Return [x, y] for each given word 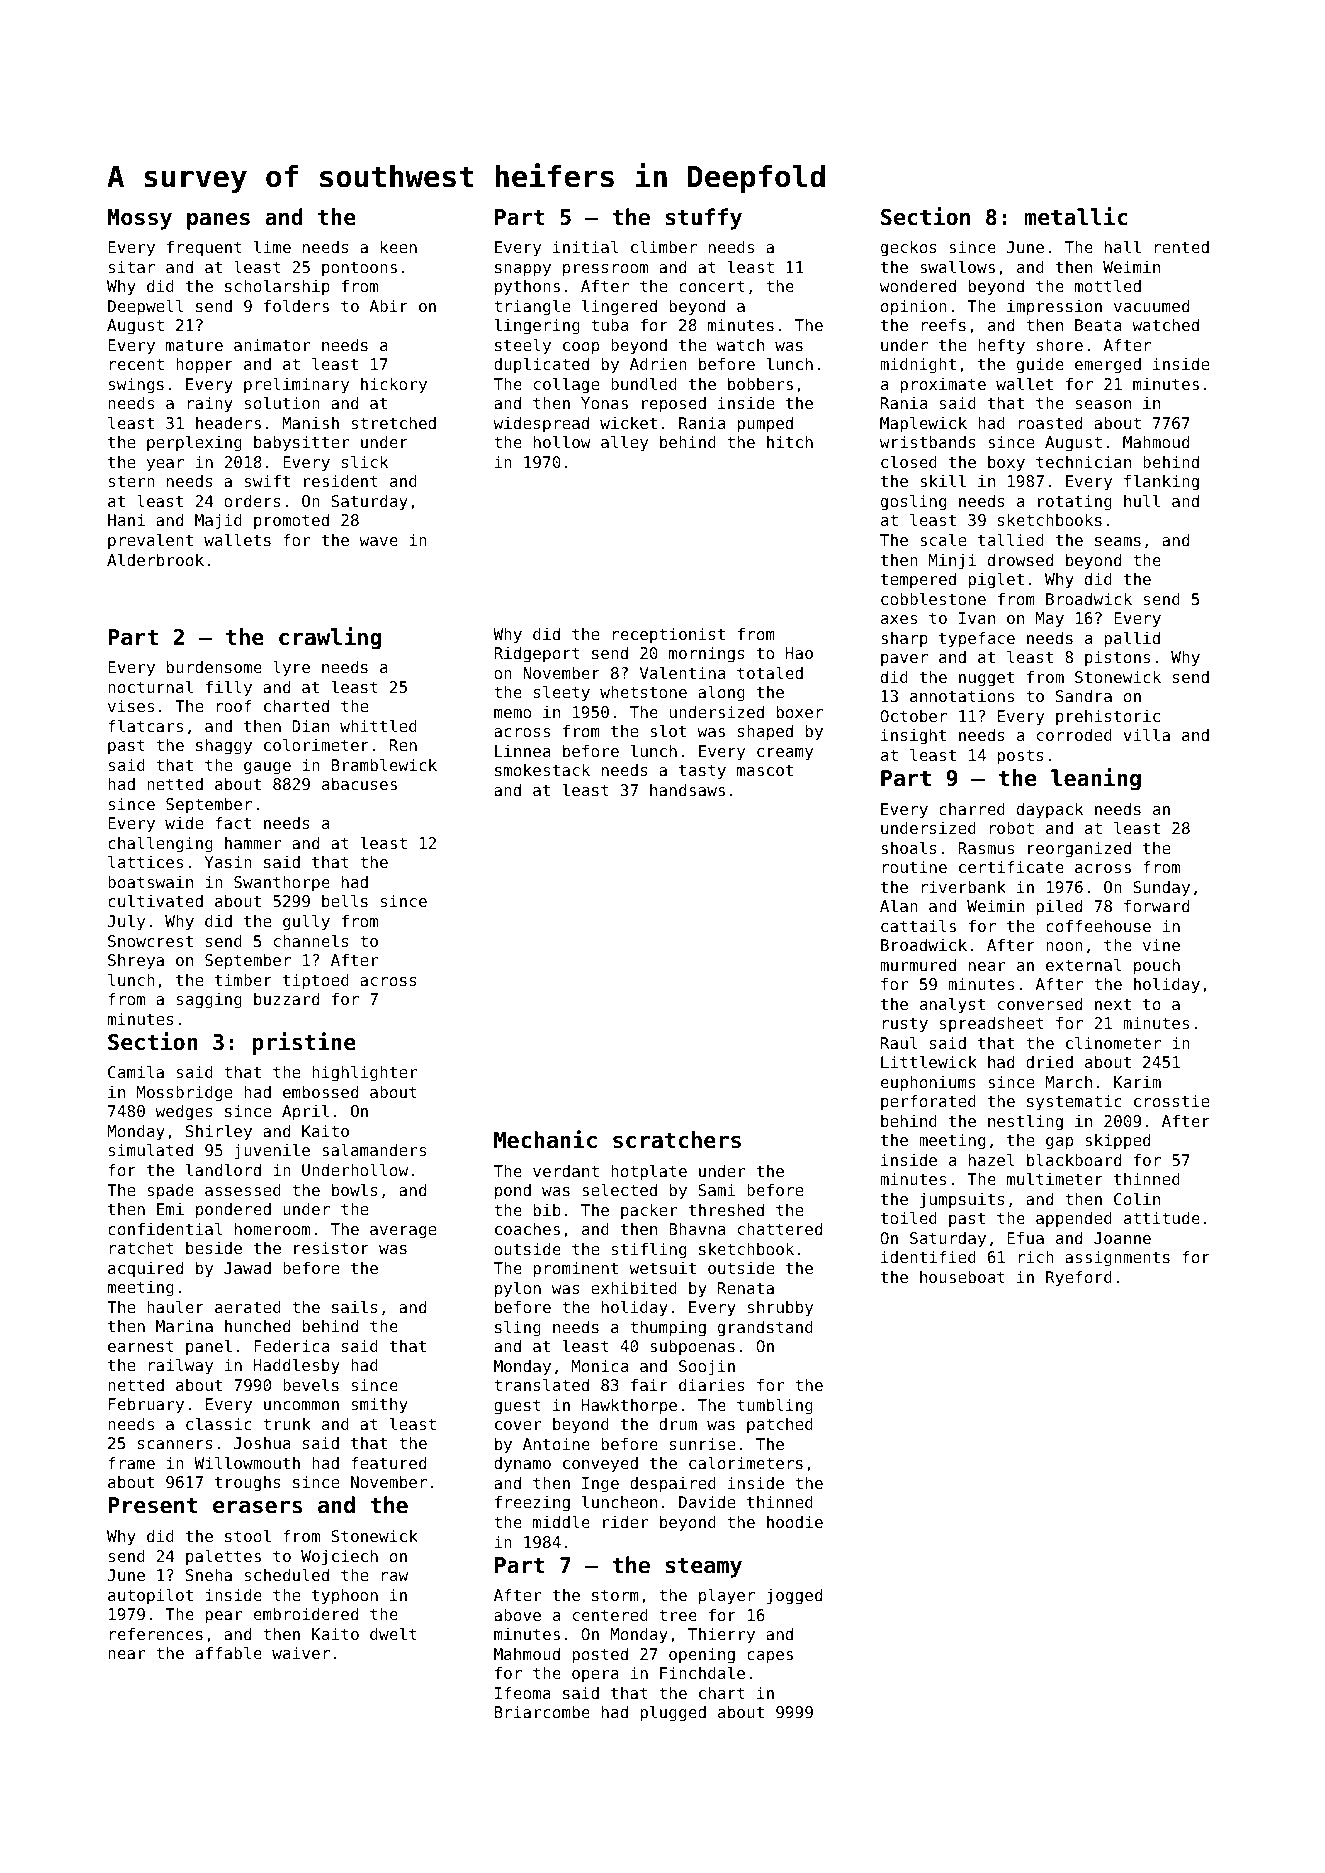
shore [1060, 344]
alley [624, 443]
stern [132, 481]
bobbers [760, 384]
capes [770, 1657]
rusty [905, 1025]
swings [136, 385]
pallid [1132, 639]
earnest [141, 1346]
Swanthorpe [282, 883]
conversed [1040, 1003]
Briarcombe [542, 1711]
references [156, 1634]
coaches [527, 1228]
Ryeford [1079, 1278]
